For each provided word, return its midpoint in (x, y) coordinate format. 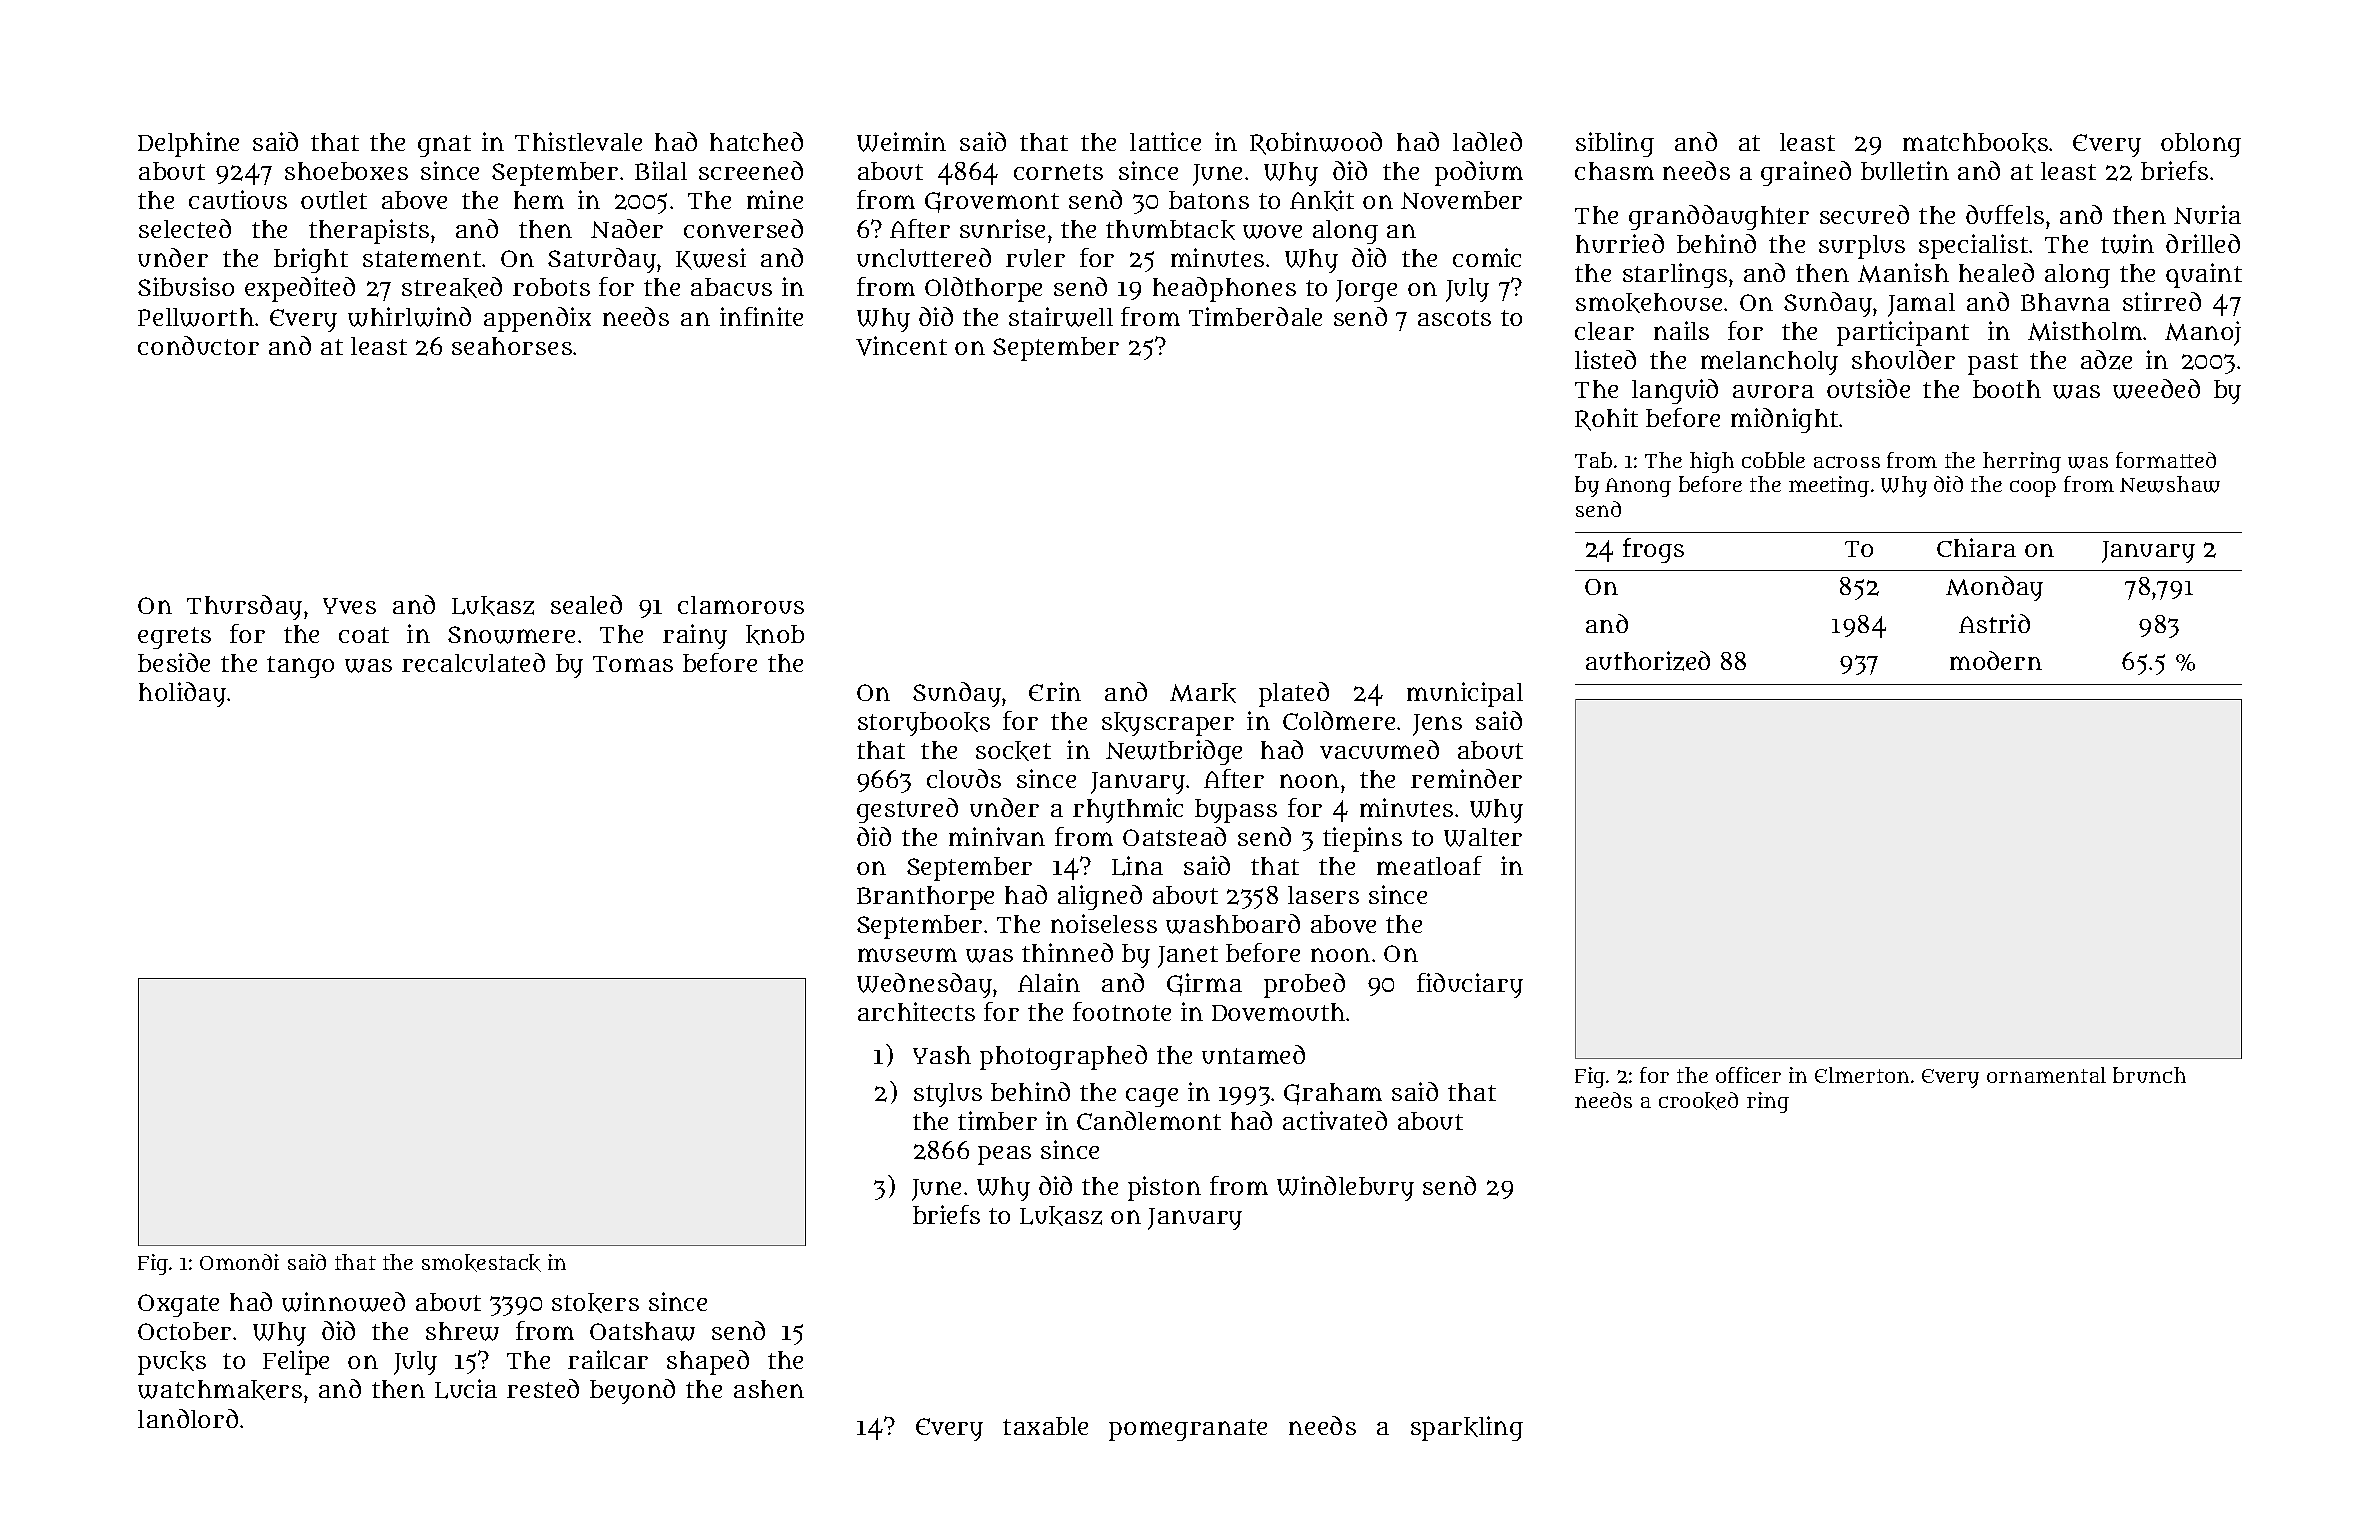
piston (1164, 1188)
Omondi (239, 1262)
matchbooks (1975, 143)
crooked (1698, 1101)
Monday (1994, 588)
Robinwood (1316, 143)
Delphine (188, 144)
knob (775, 635)
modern (1996, 660)
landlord (188, 1418)
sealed (586, 604)
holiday (182, 694)
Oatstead (1174, 836)
